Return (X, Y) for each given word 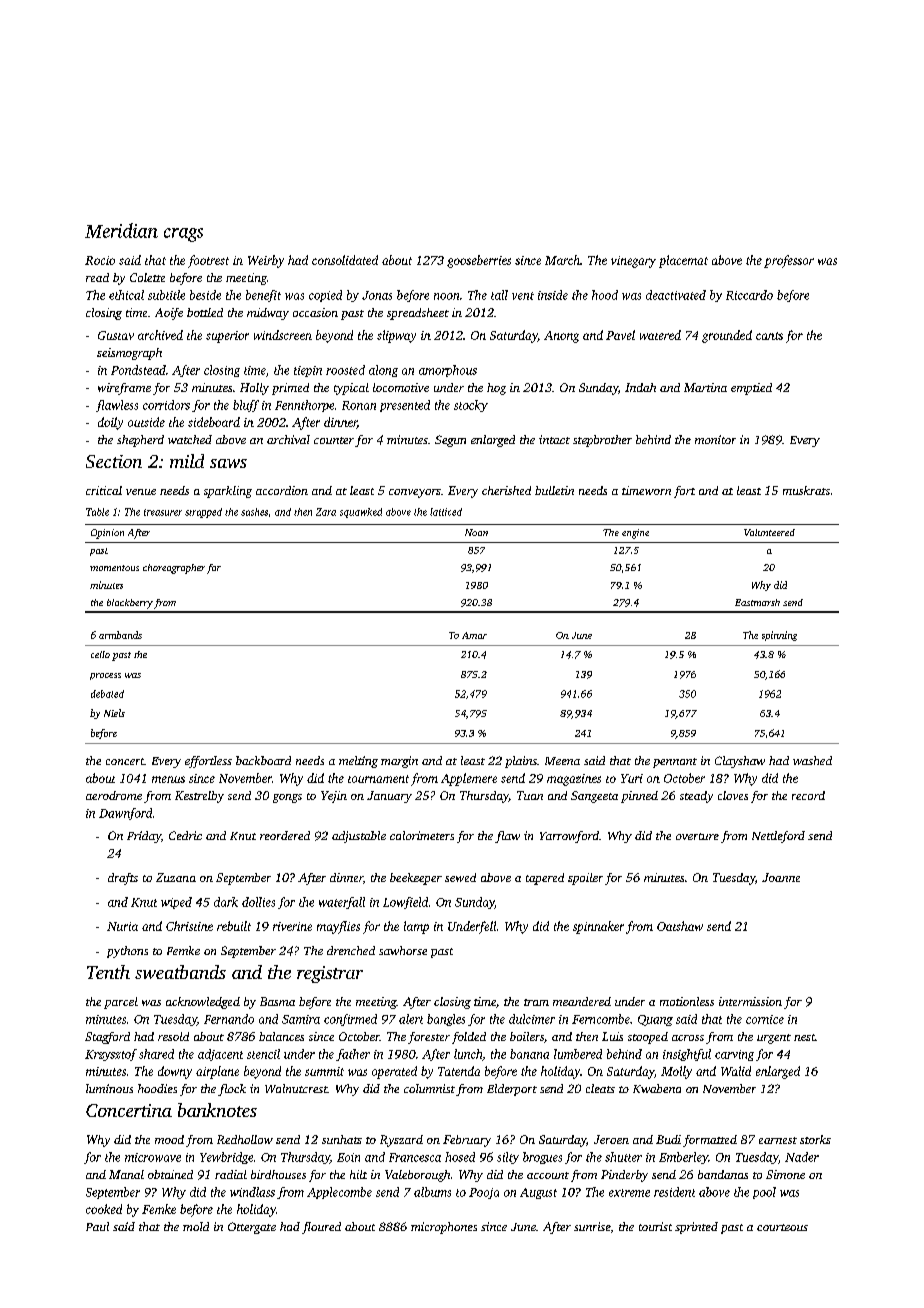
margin (399, 762)
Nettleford (778, 837)
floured (321, 1228)
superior (227, 337)
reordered (285, 835)
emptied (751, 389)
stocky (471, 406)
